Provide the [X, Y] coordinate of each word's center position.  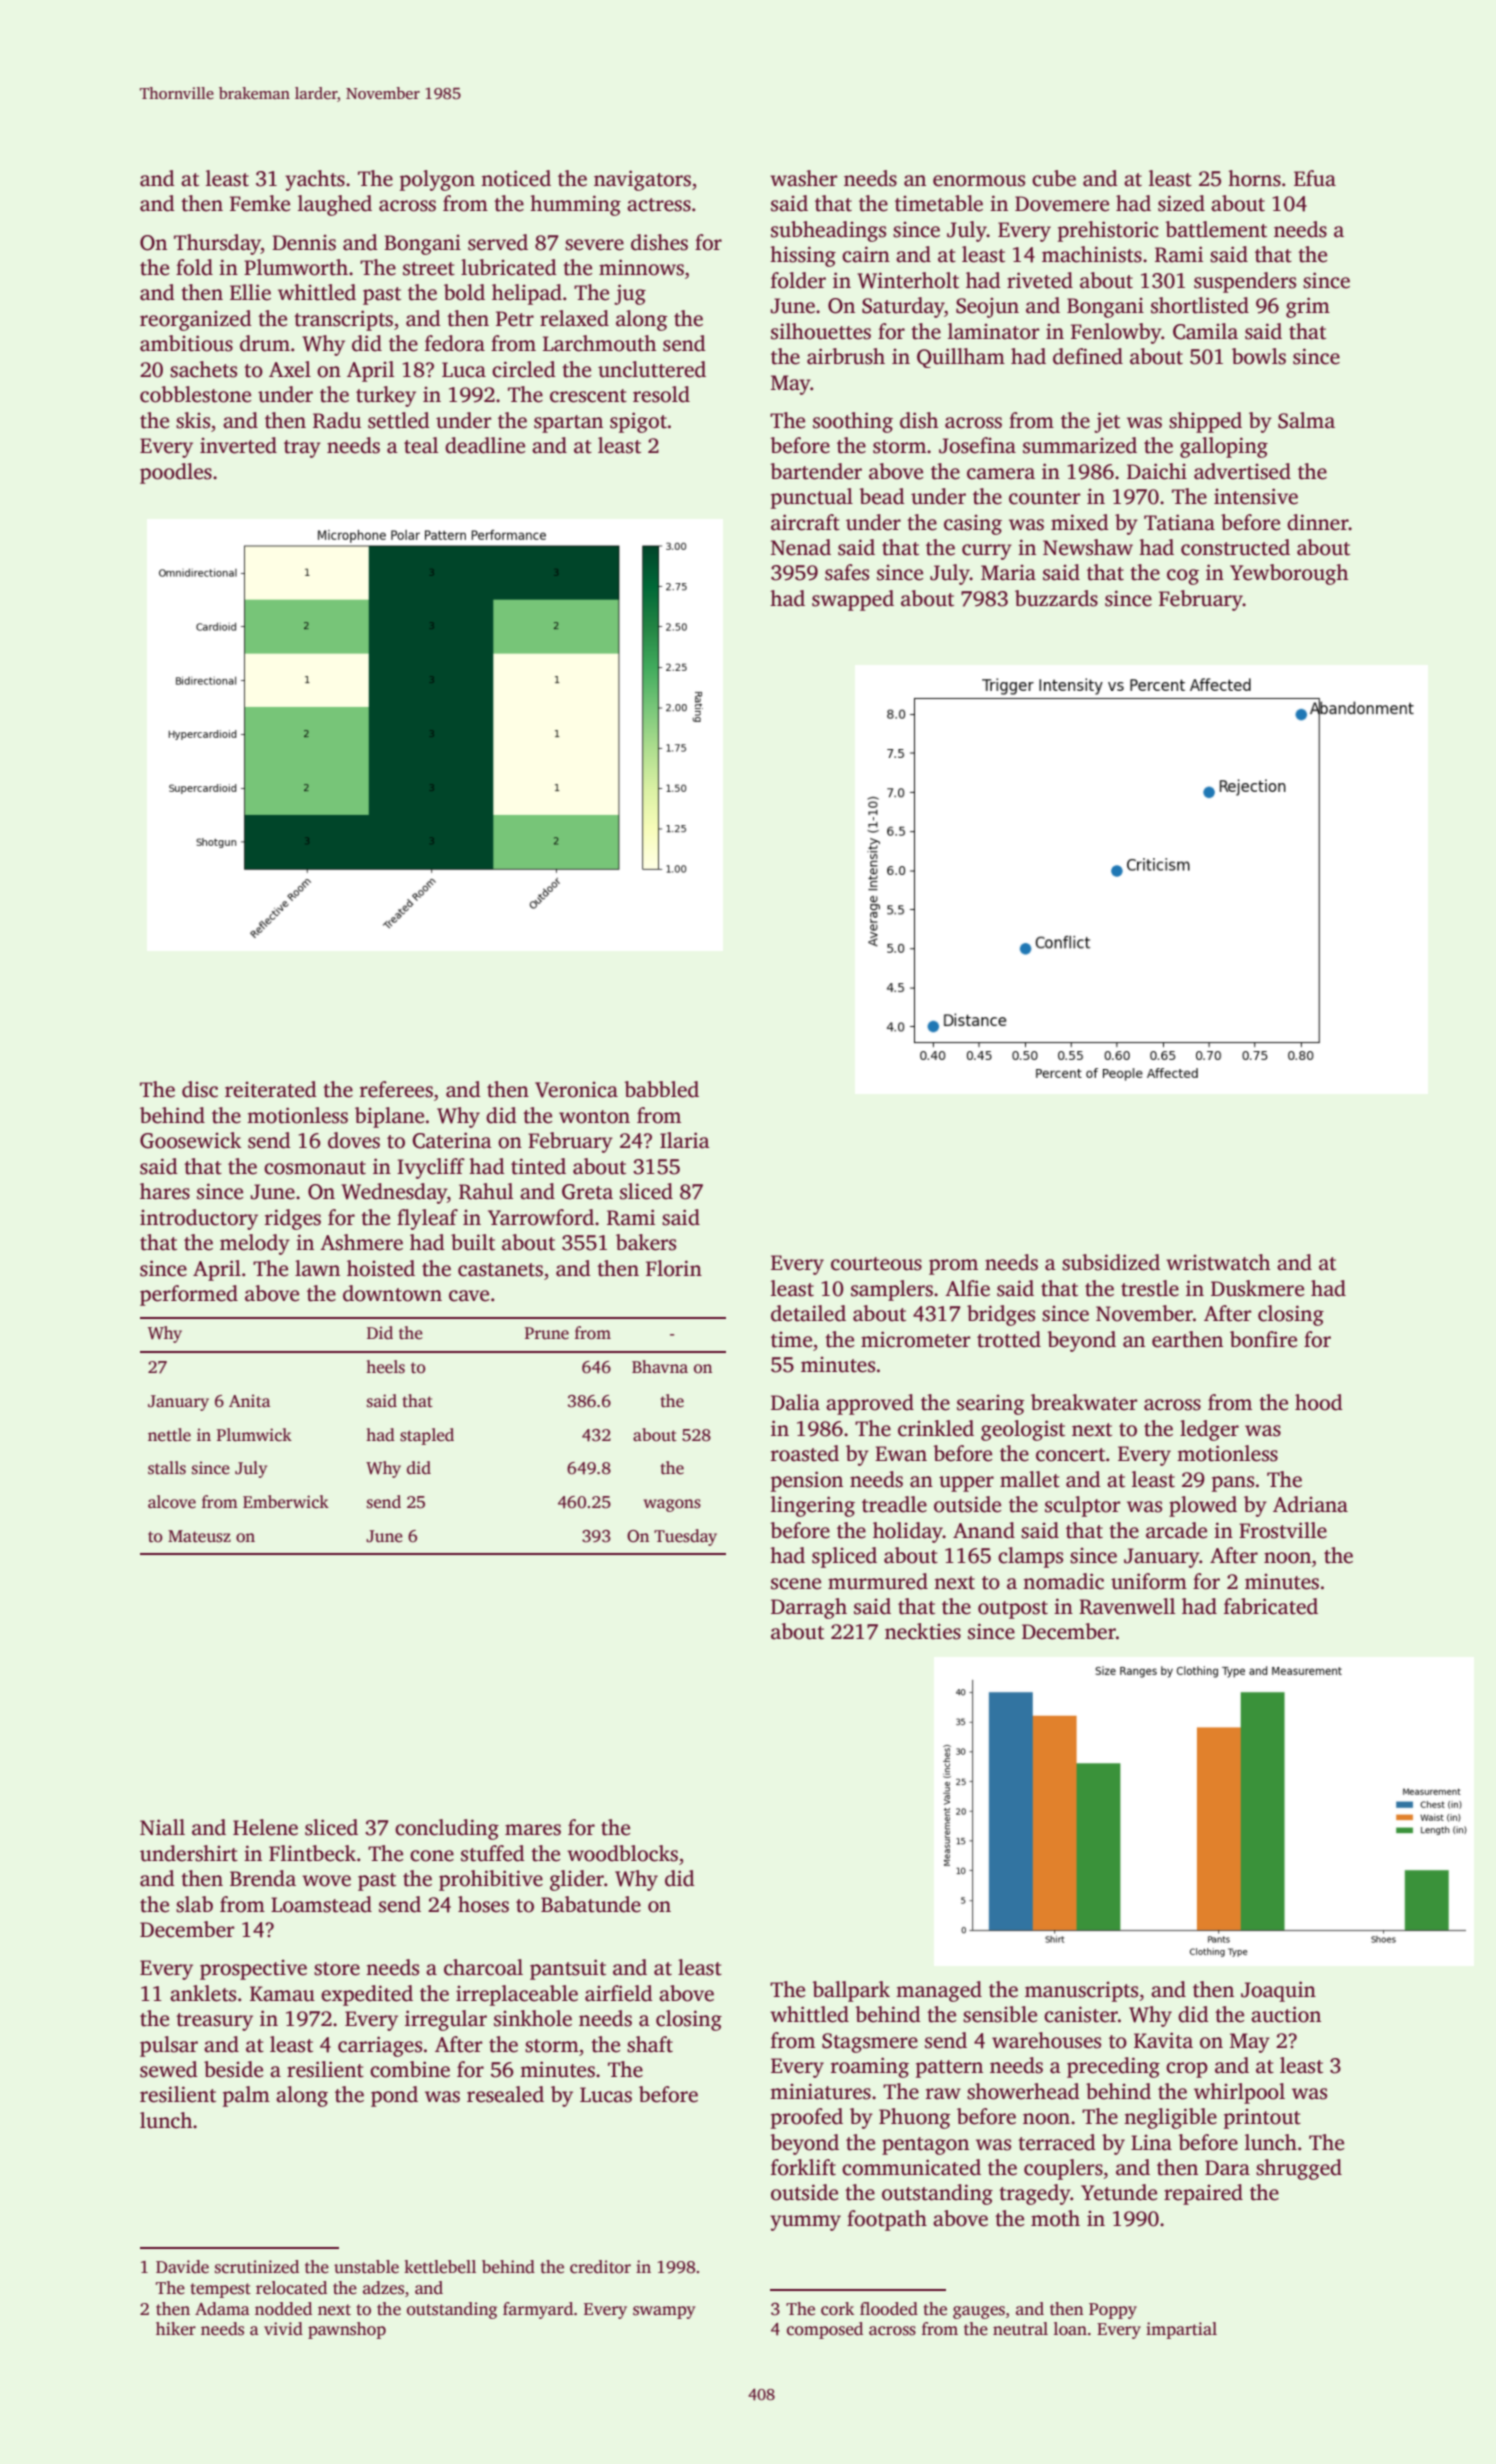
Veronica [576, 1090]
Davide [182, 2267]
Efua [1315, 178]
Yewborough [1289, 574]
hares [165, 1191]
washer [803, 178]
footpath [887, 2220]
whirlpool [1239, 2093]
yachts [315, 180]
